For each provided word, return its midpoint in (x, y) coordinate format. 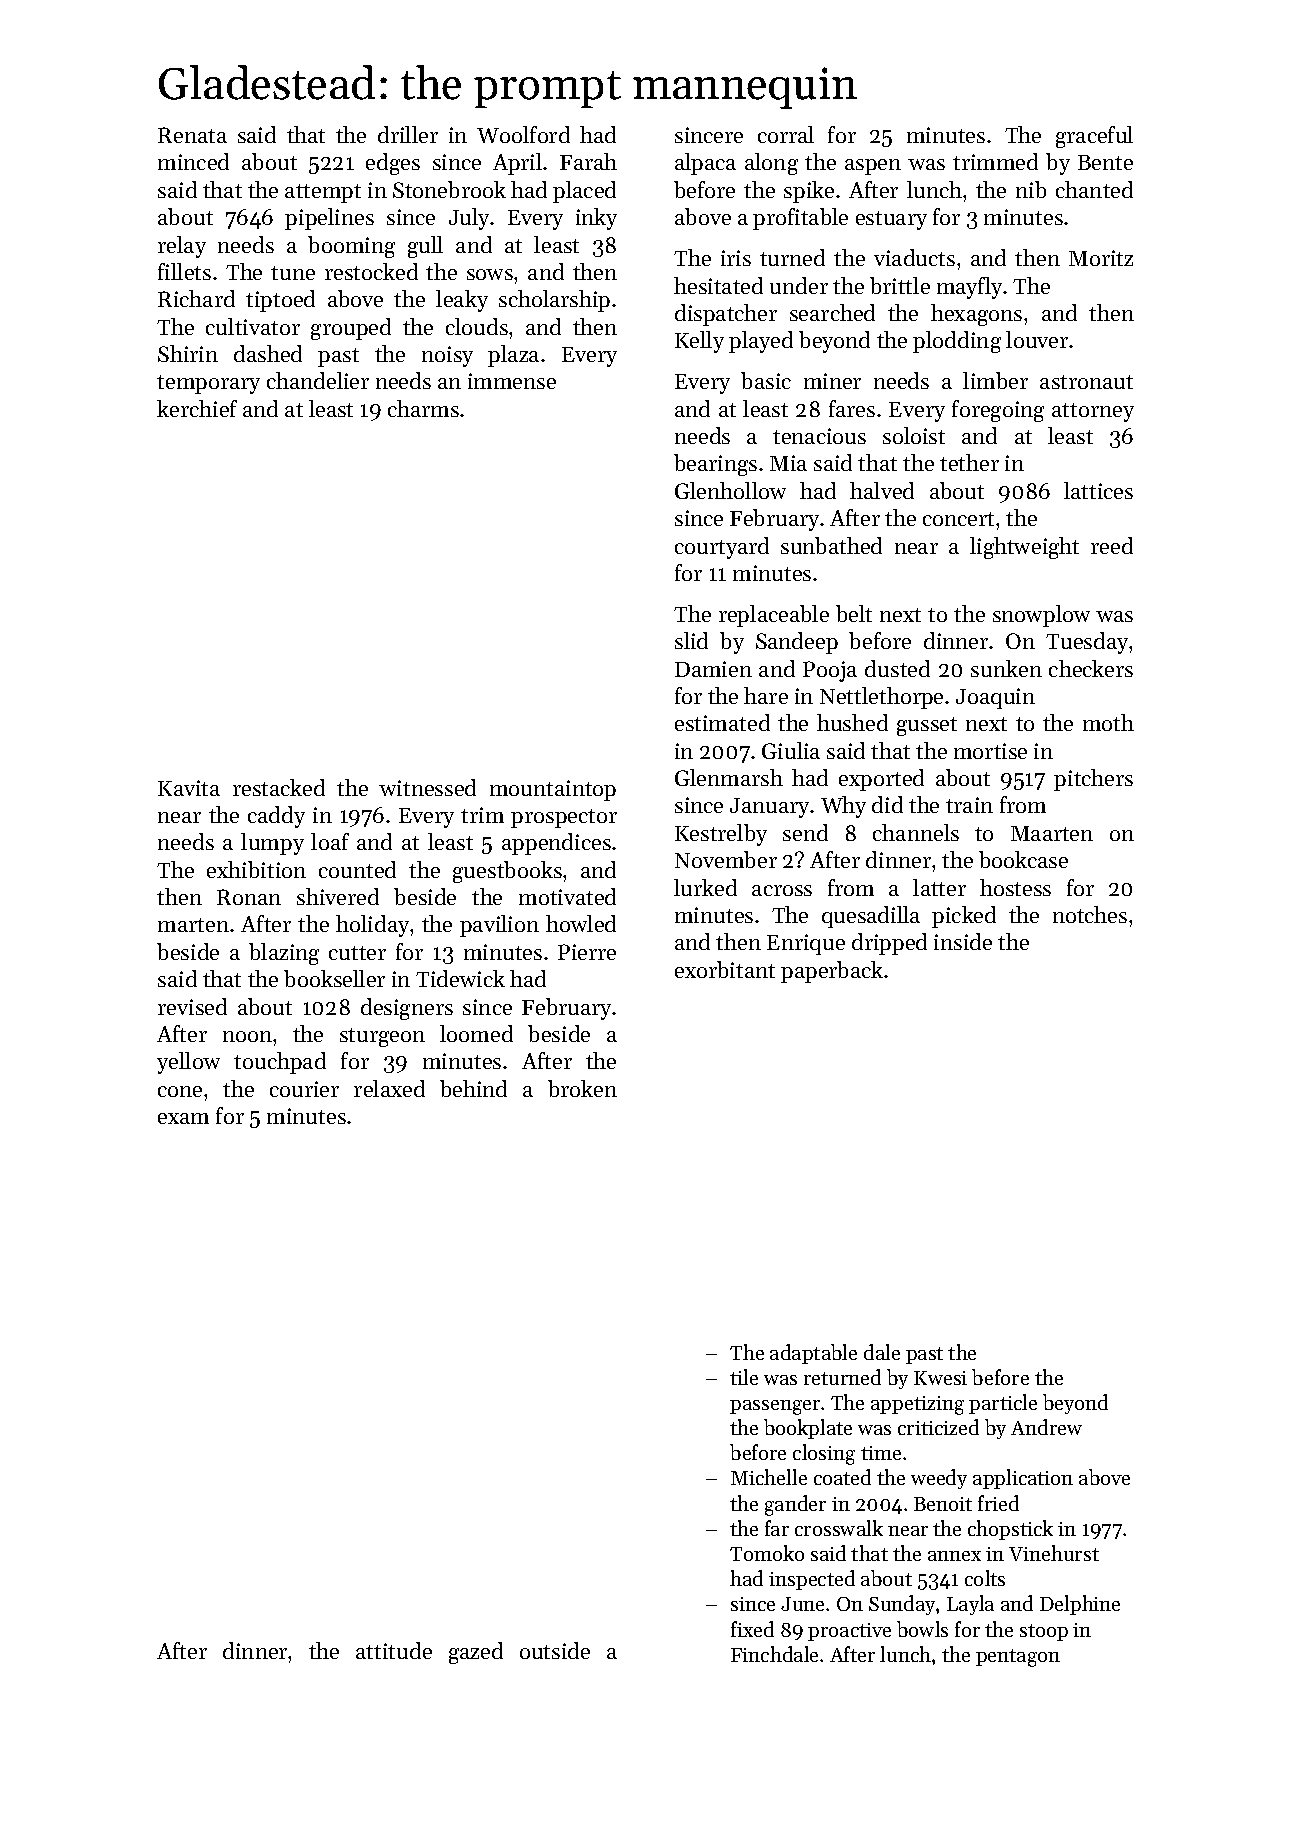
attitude (394, 1650)
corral (786, 134)
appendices (556, 844)
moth (1108, 722)
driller (408, 134)
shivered (338, 896)
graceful (1094, 137)
